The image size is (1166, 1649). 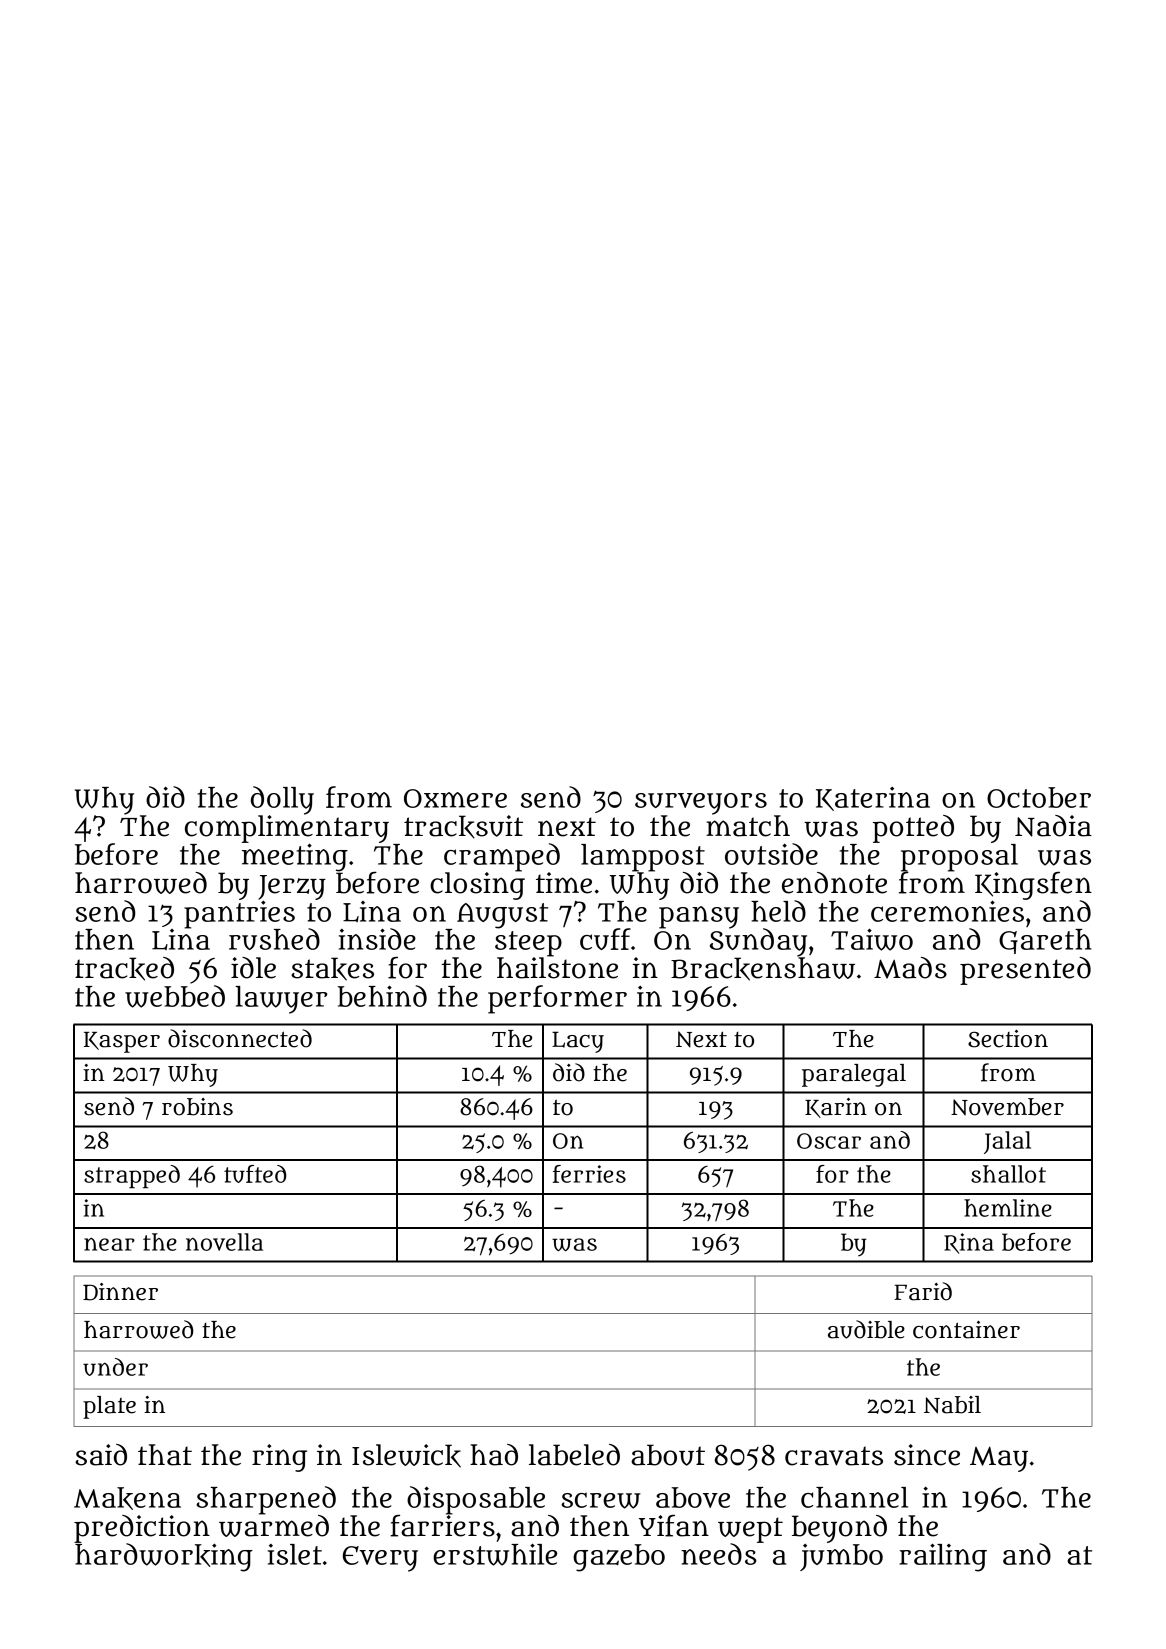 I want to click on audible, so click(x=866, y=1329).
